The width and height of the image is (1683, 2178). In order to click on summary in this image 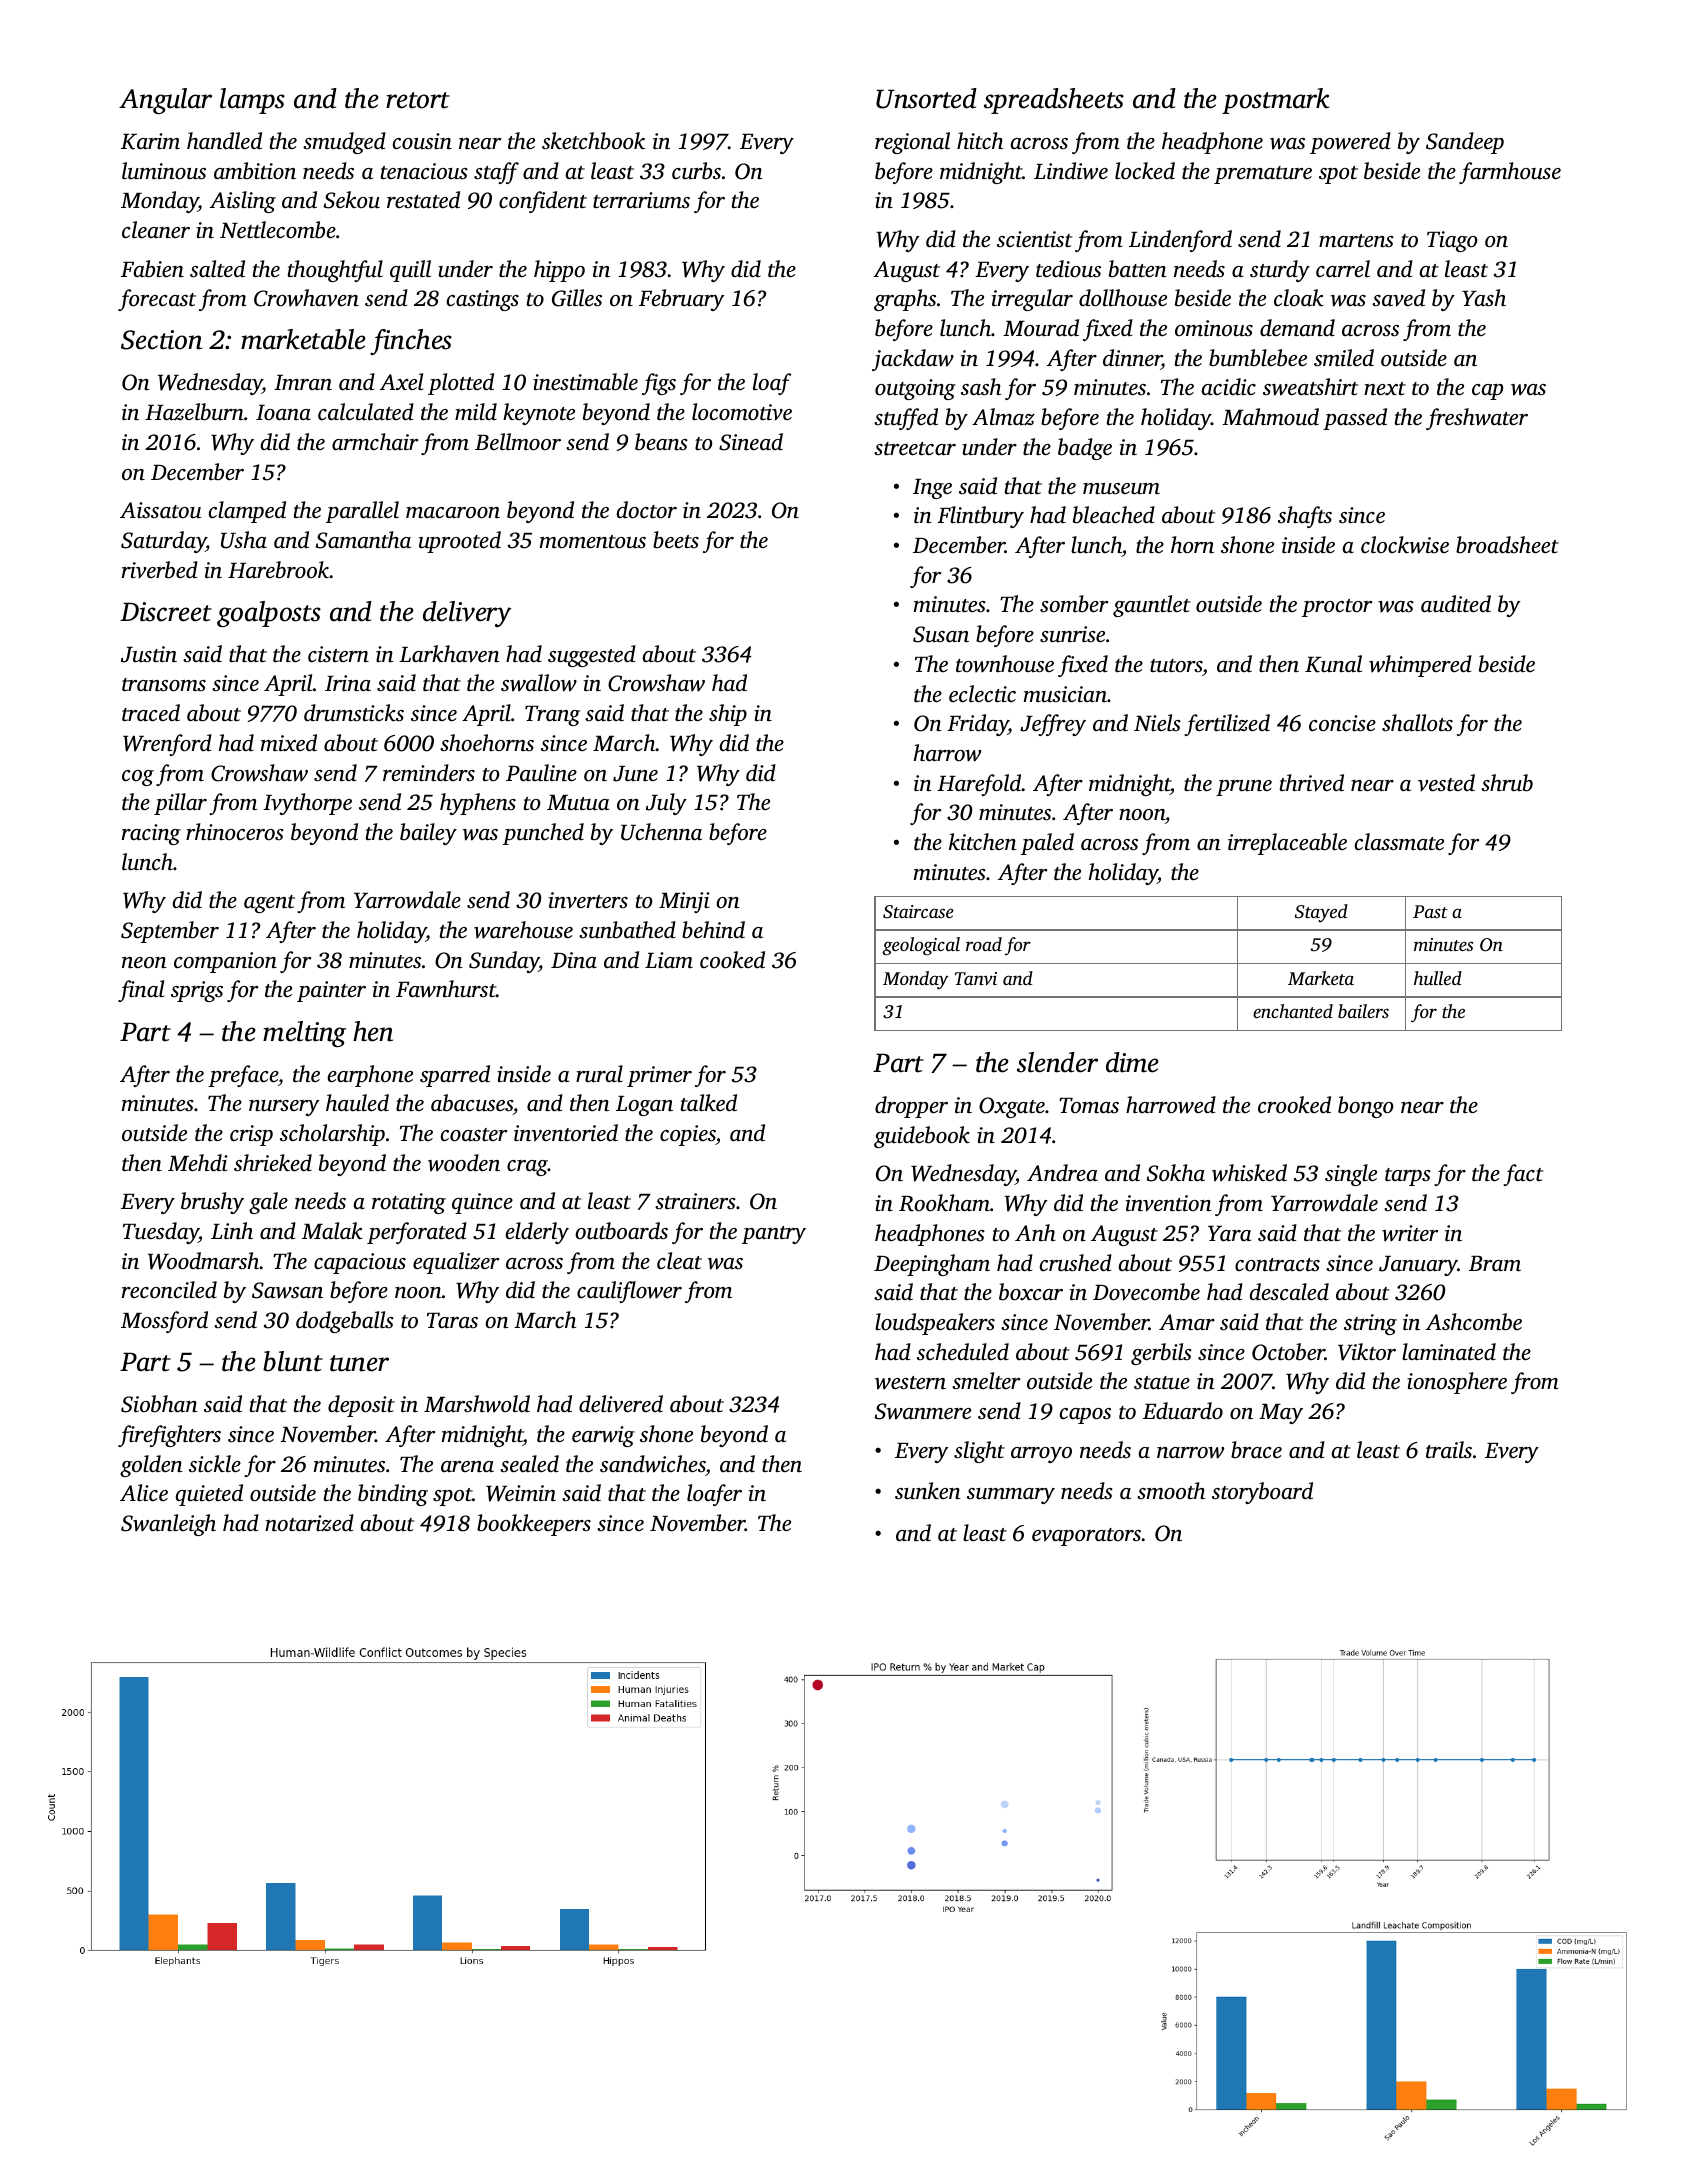, I will do `click(1011, 1496)`.
